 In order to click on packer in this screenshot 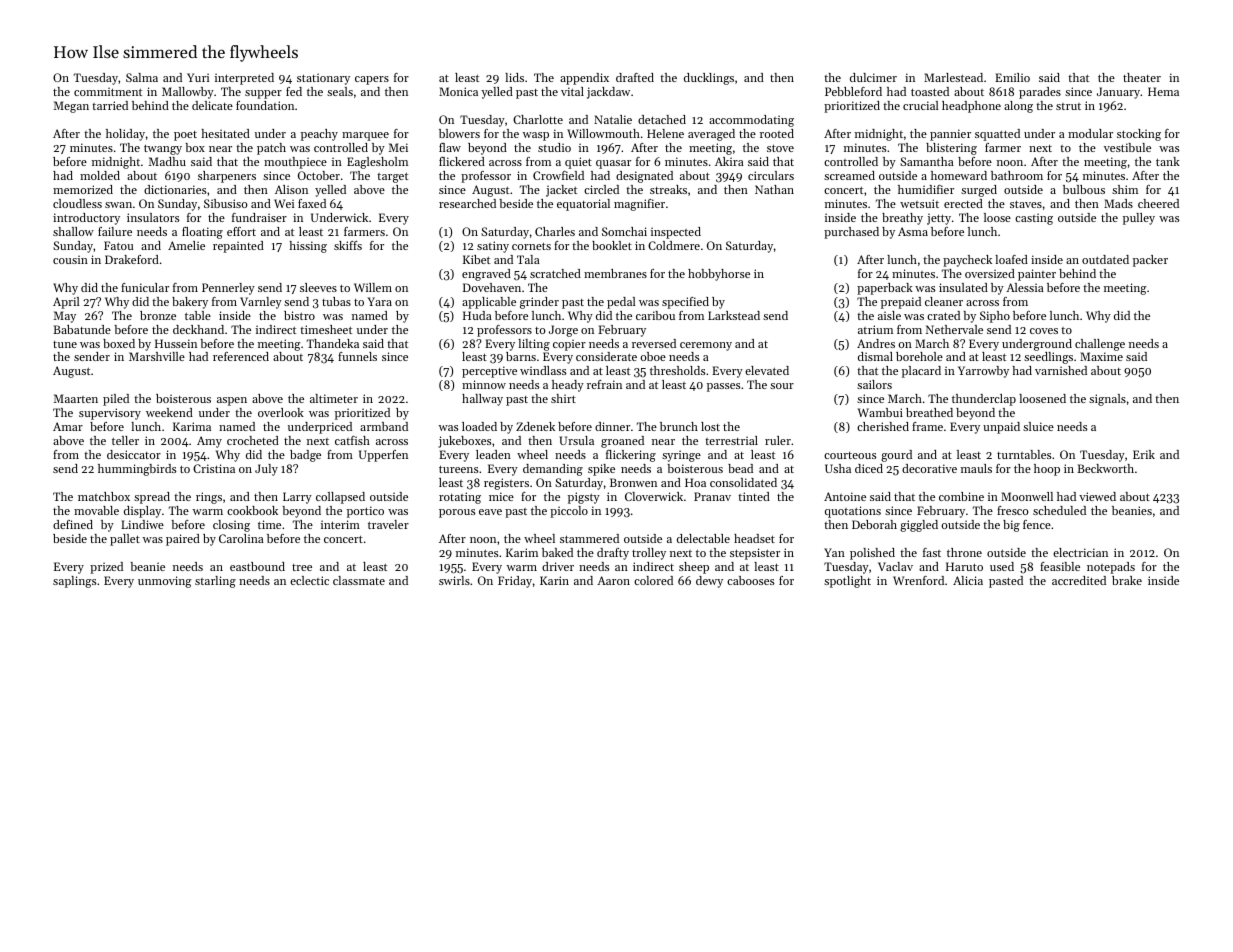, I will do `click(1150, 261)`.
